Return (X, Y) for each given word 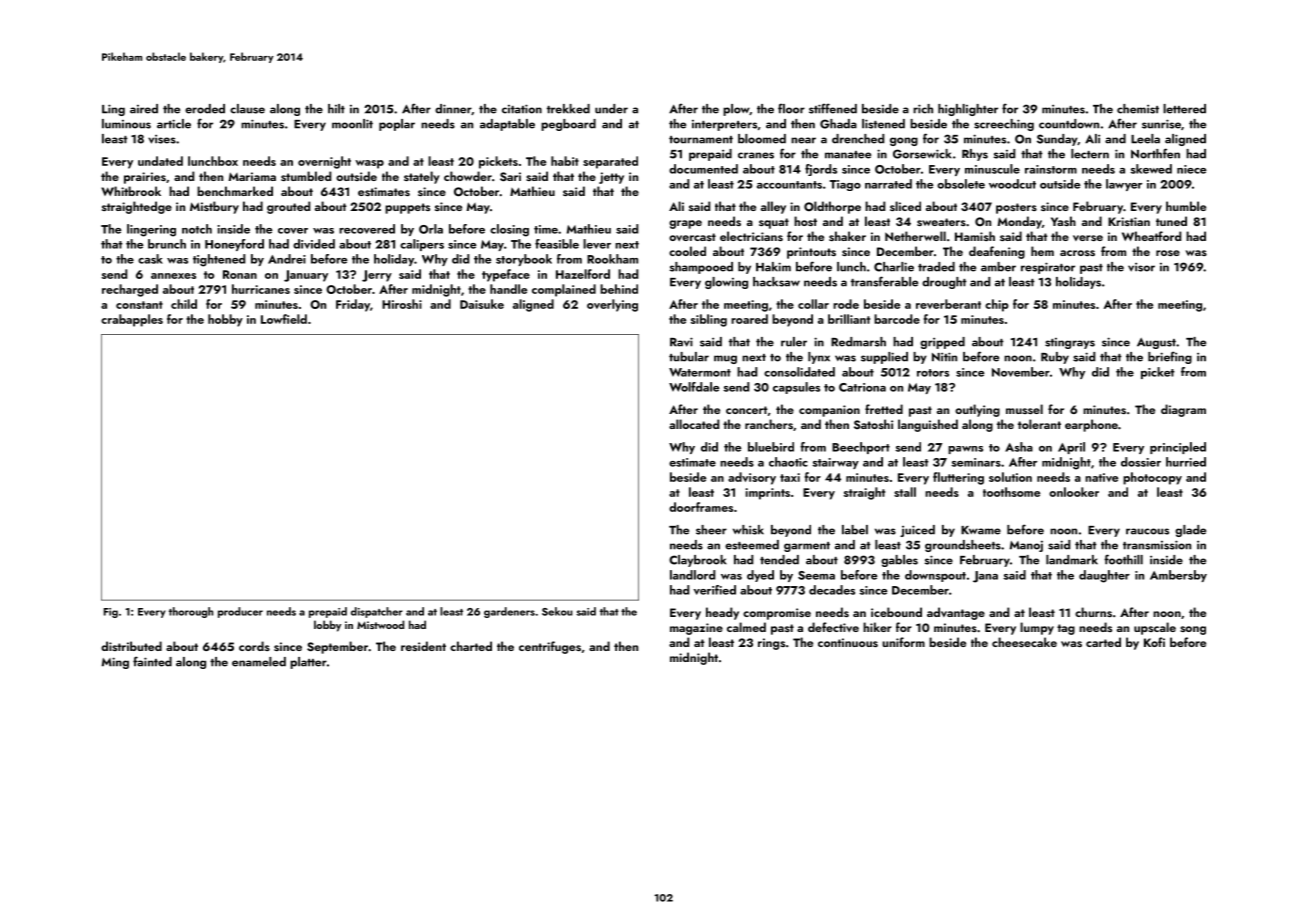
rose (1168, 253)
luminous (126, 124)
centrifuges (550, 647)
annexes (173, 276)
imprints (767, 494)
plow (736, 110)
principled (1178, 448)
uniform (903, 642)
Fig (111, 613)
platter (308, 663)
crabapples (132, 320)
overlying (612, 305)
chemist (1138, 109)
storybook (524, 260)
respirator (1048, 268)
